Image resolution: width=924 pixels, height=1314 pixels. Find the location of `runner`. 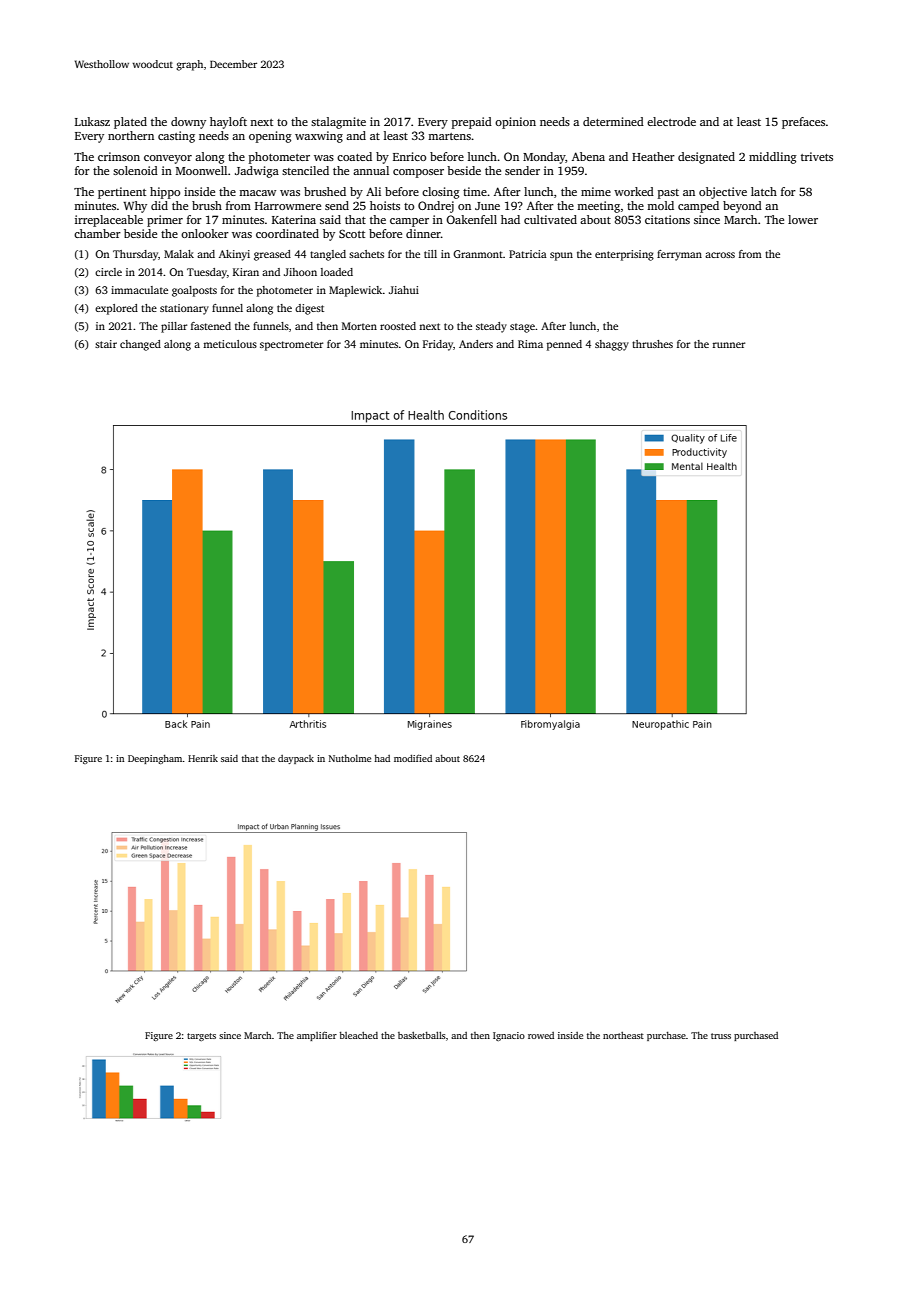

runner is located at coordinates (729, 345).
